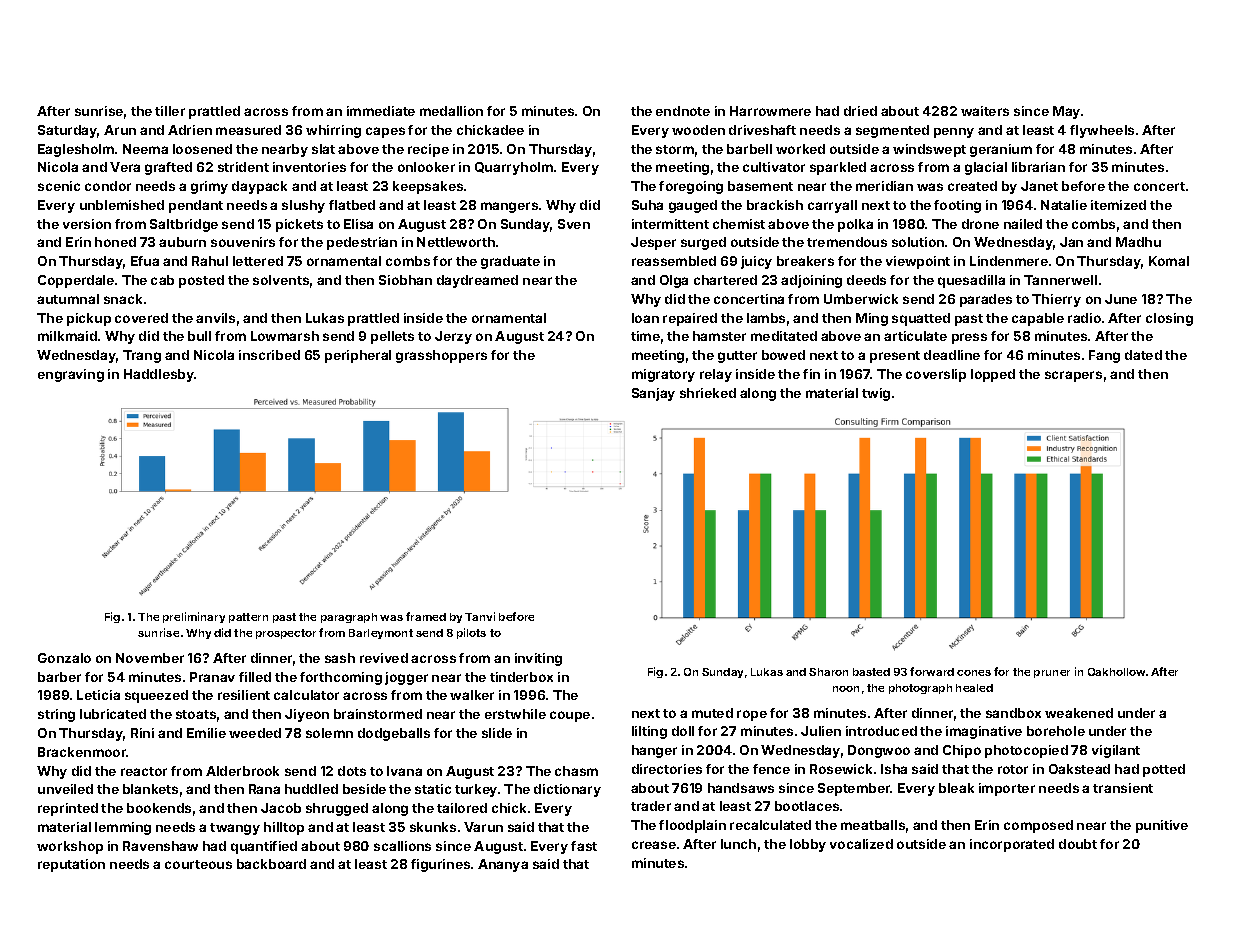  What do you see at coordinates (683, 111) in the document?
I see `endnote` at bounding box center [683, 111].
